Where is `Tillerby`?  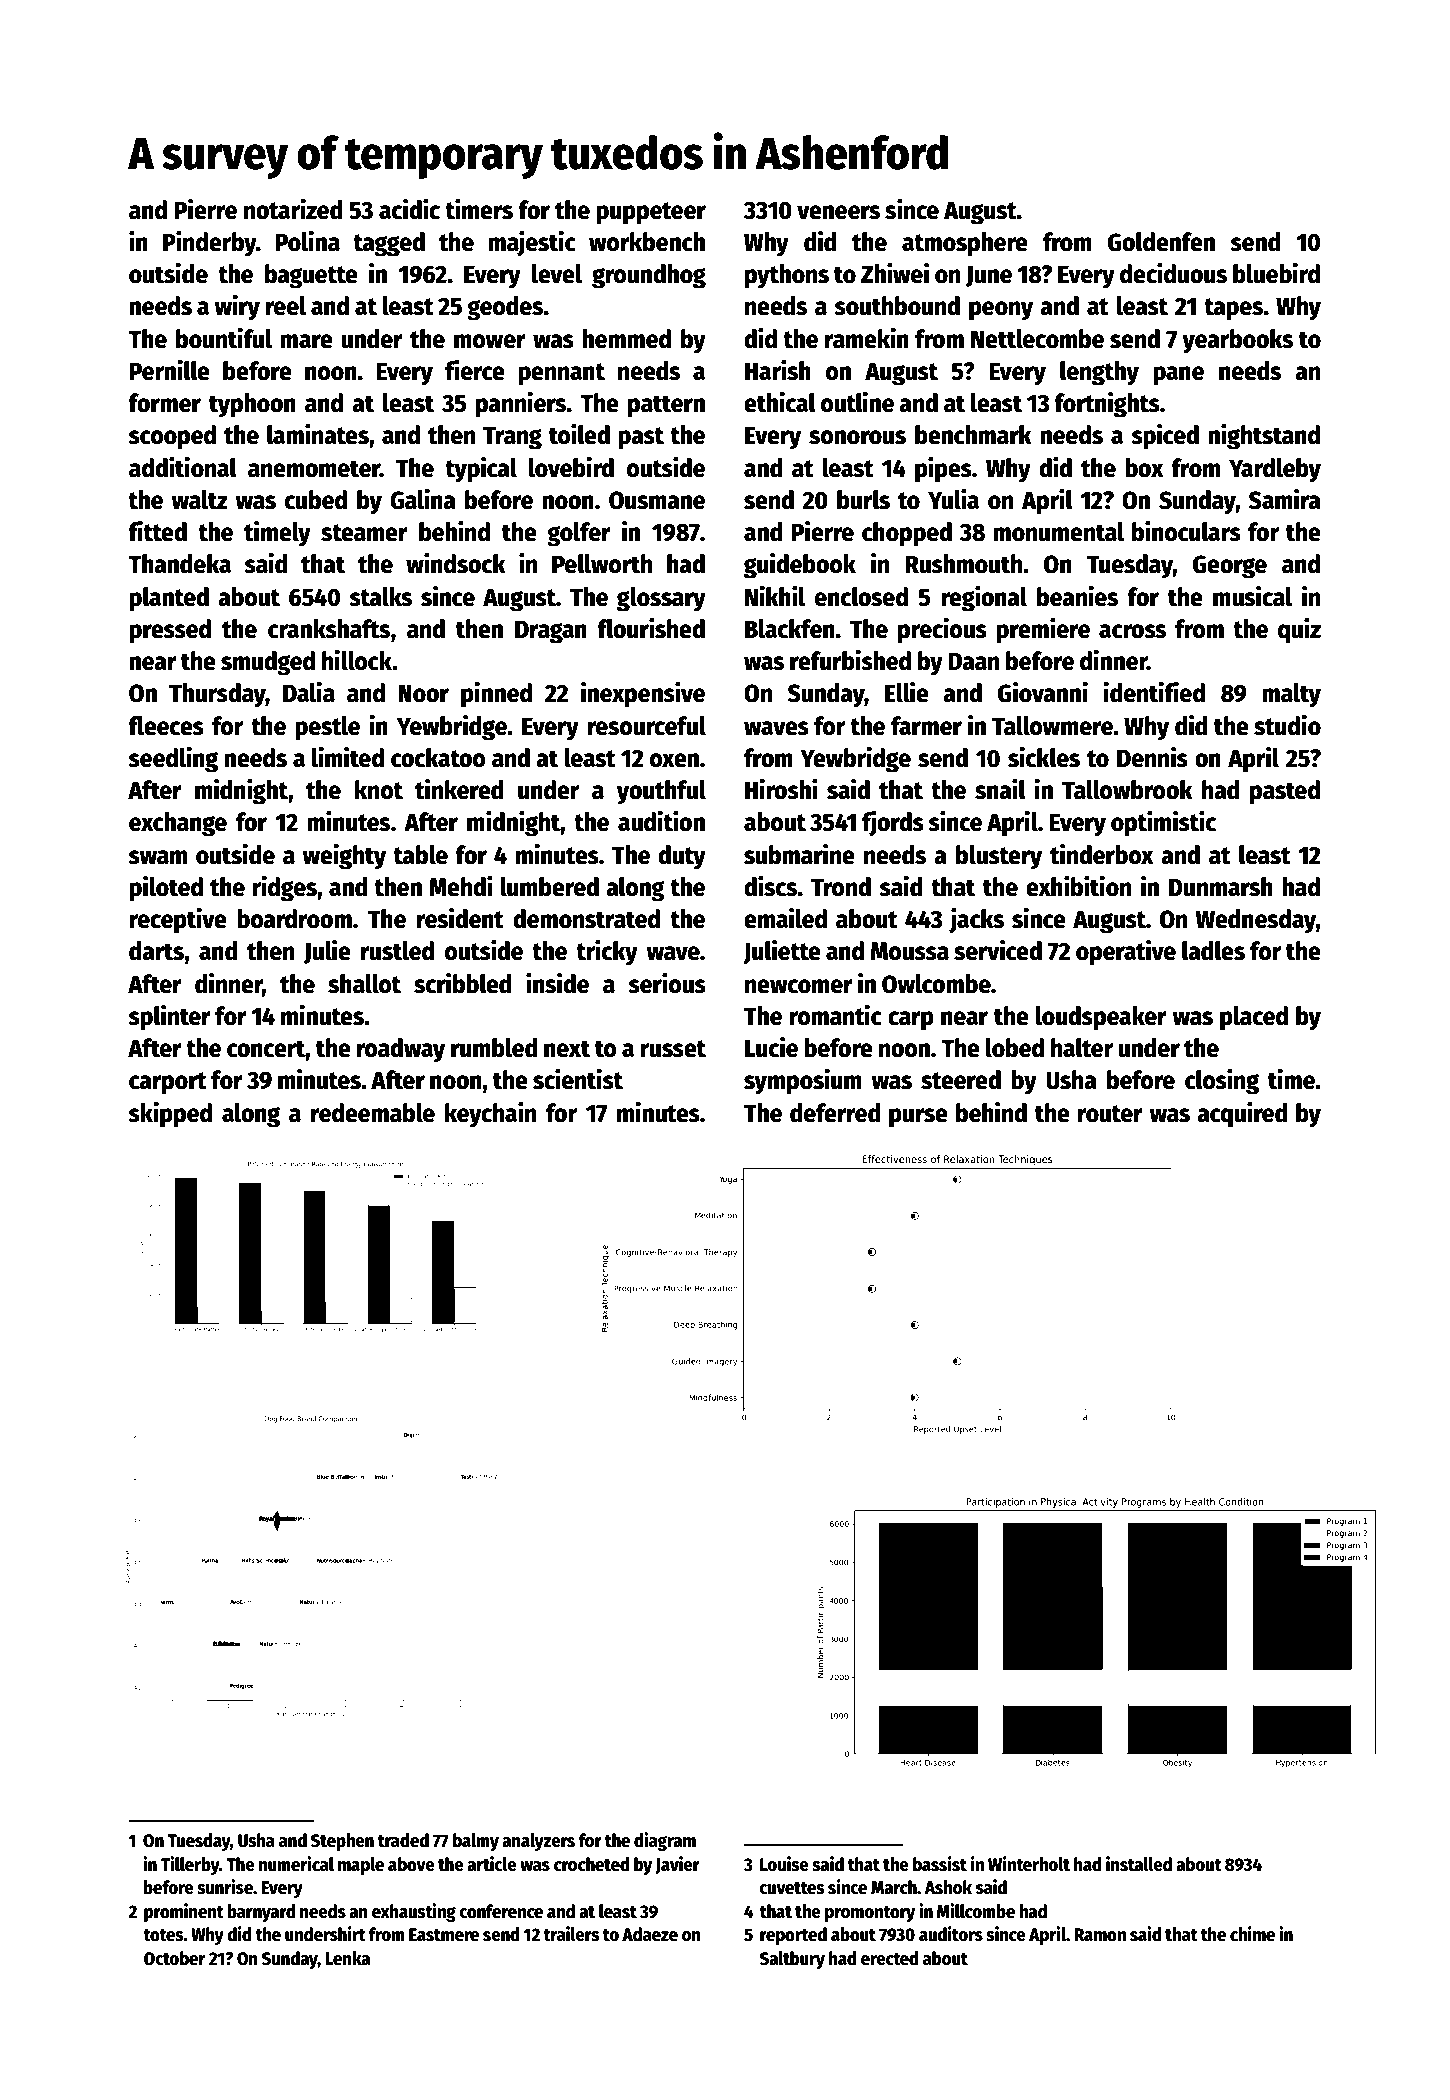 Tillerby is located at coordinates (190, 1865).
